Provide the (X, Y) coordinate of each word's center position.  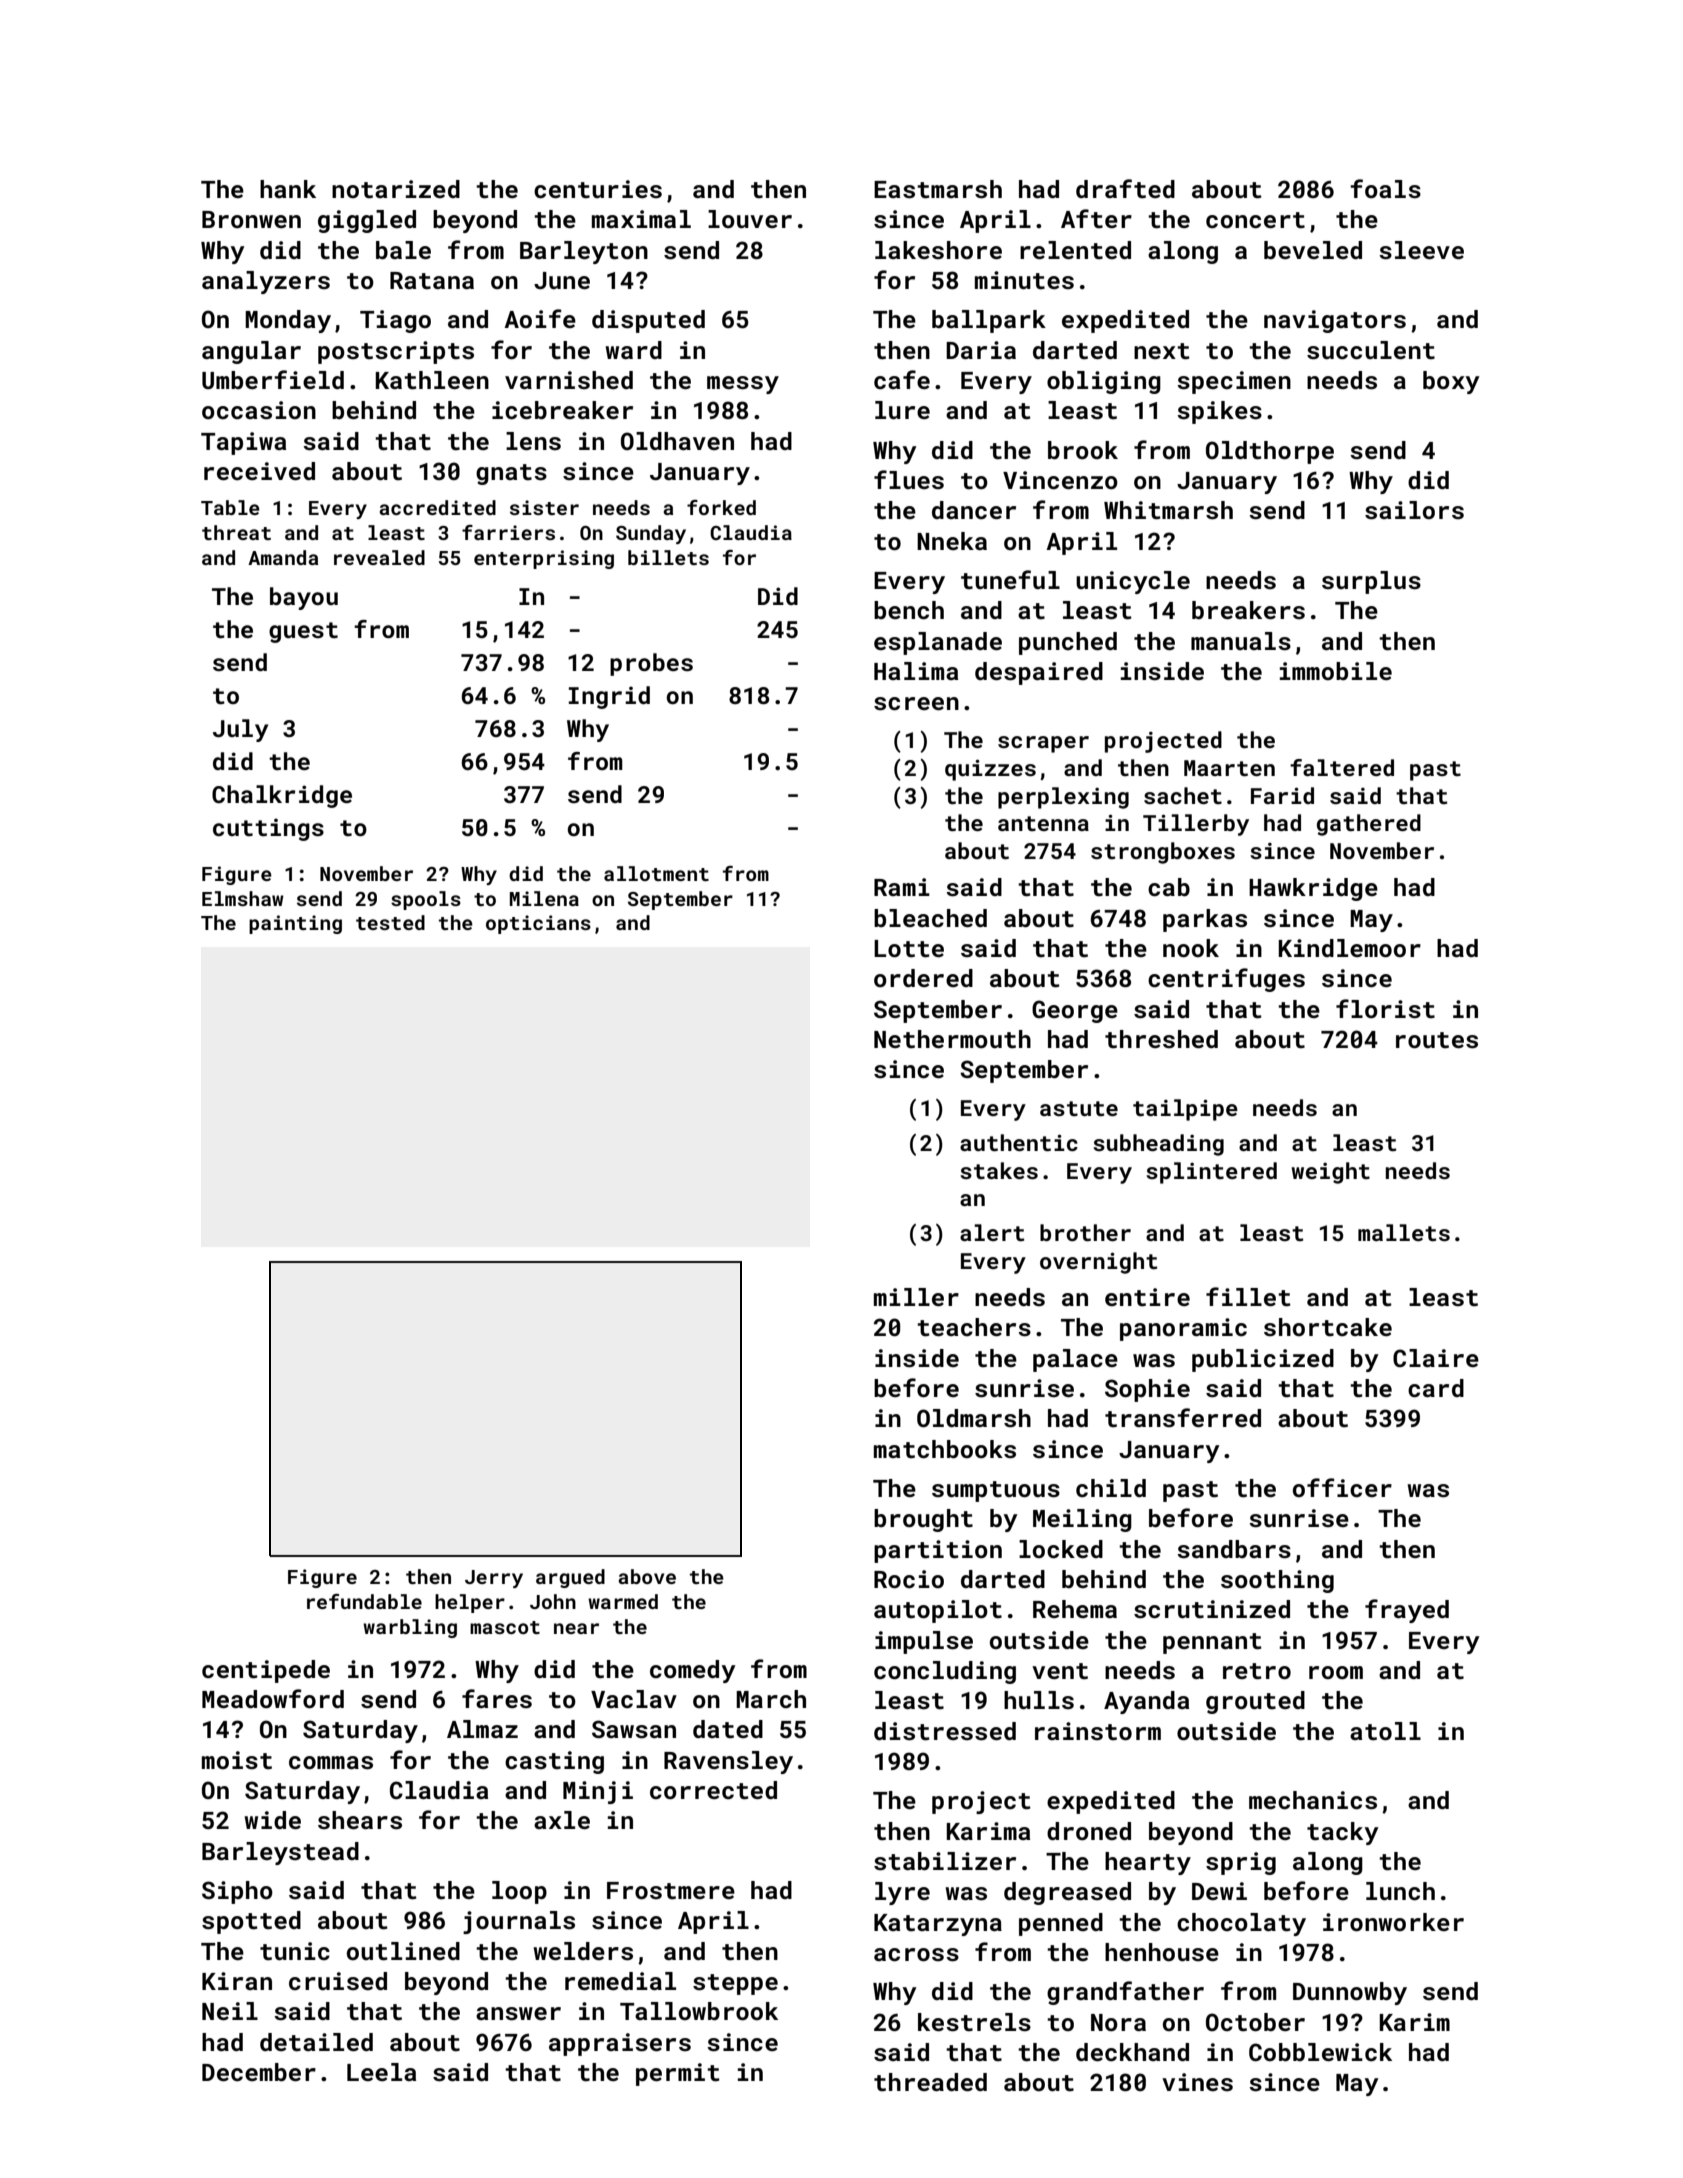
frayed (1407, 1611)
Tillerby (1196, 825)
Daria (981, 350)
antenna (1043, 823)
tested (390, 922)
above (647, 1576)
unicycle (1133, 582)
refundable (364, 1601)
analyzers (266, 282)
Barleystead (280, 1853)
